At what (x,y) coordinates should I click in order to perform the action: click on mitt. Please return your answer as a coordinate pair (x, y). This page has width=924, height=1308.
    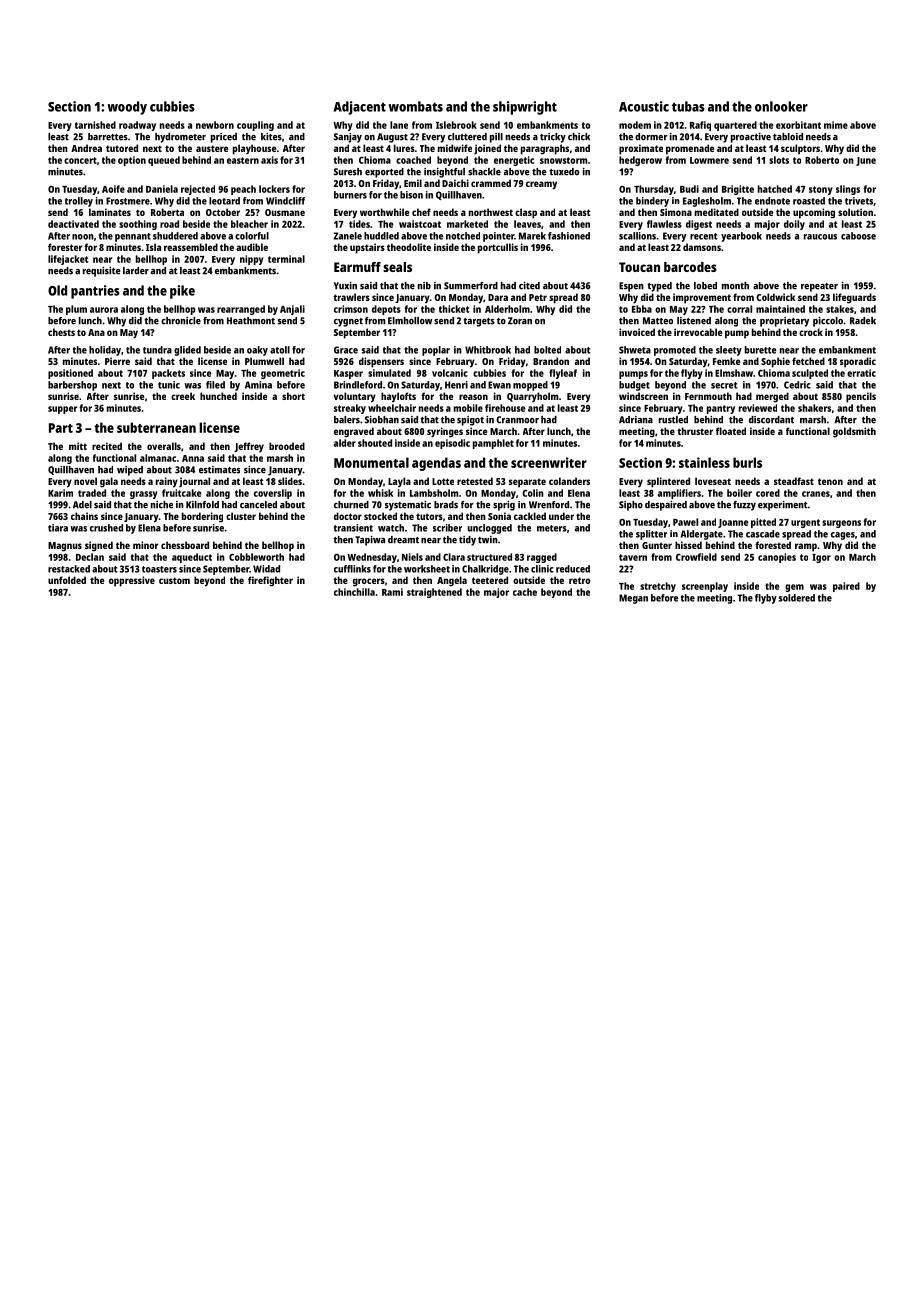
    Looking at the image, I should click on (78, 446).
